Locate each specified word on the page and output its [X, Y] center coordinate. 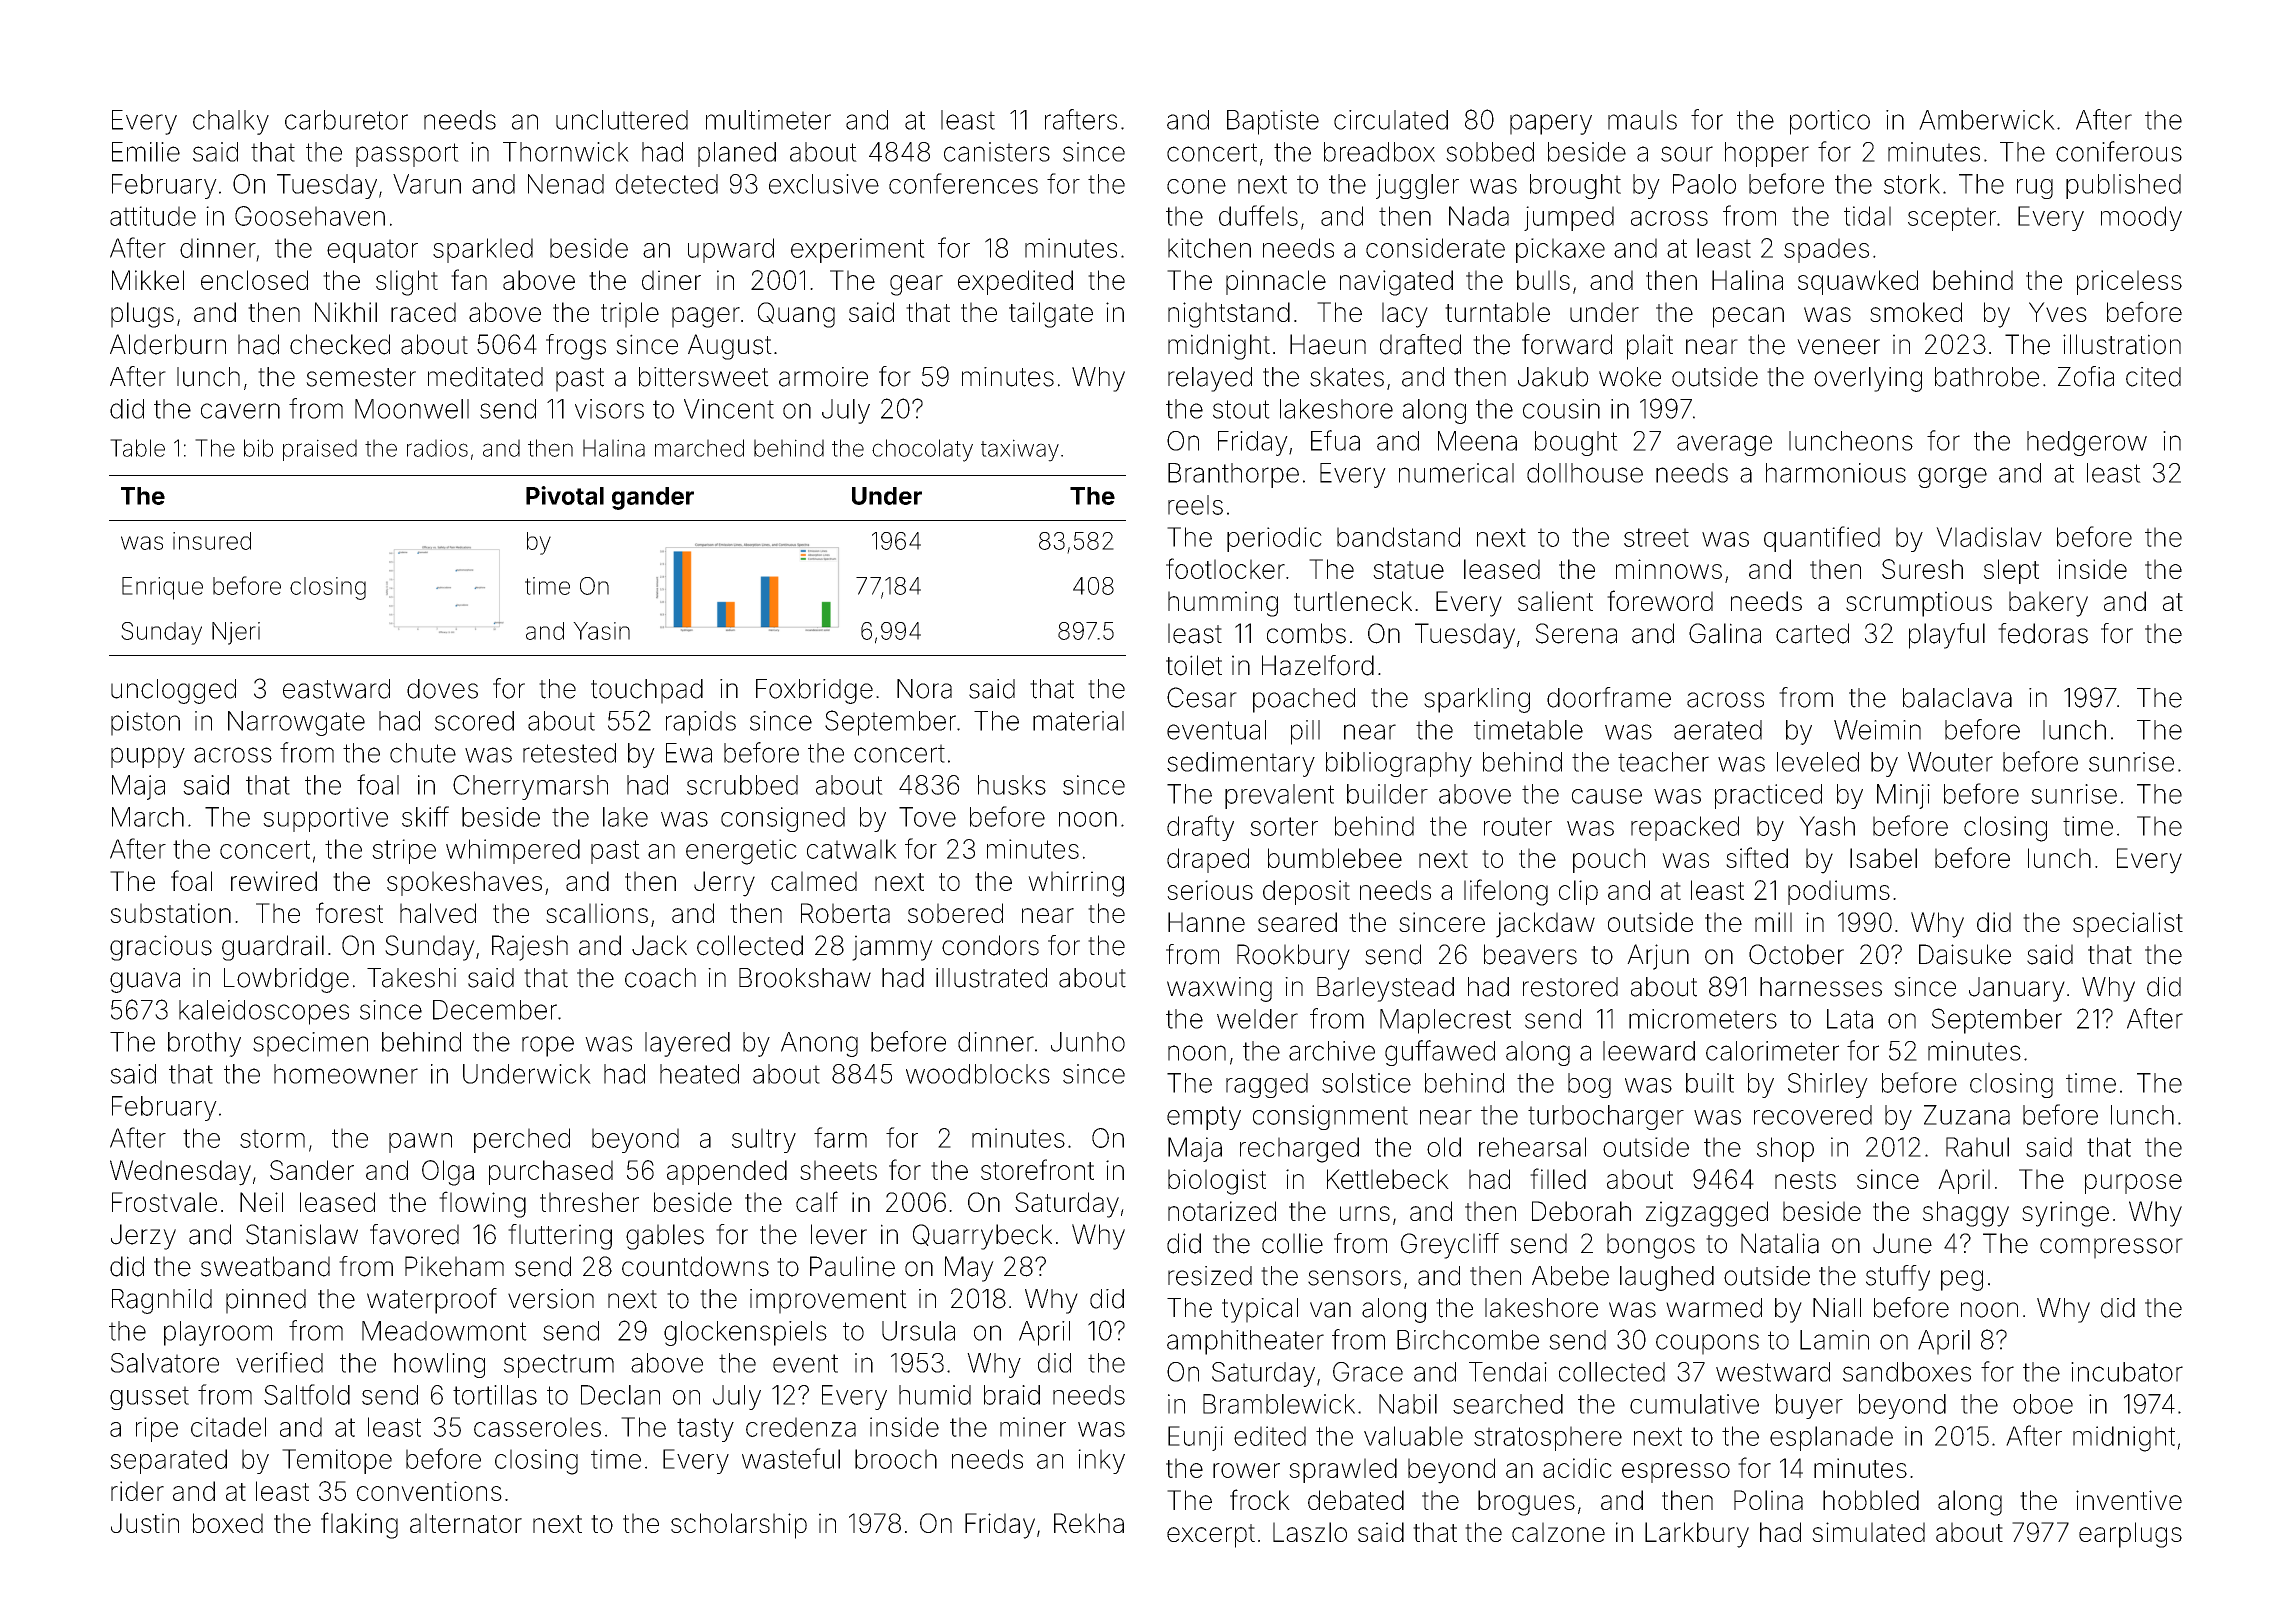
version [551, 1299]
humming [1223, 604]
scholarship [739, 1526]
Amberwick [1987, 120]
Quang [796, 315]
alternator [466, 1523]
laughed [1667, 1278]
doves [442, 689]
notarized [1222, 1211]
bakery [2048, 604]
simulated [1868, 1532]
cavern [240, 411]
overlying [1868, 379]
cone [1196, 186]
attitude [153, 216]
